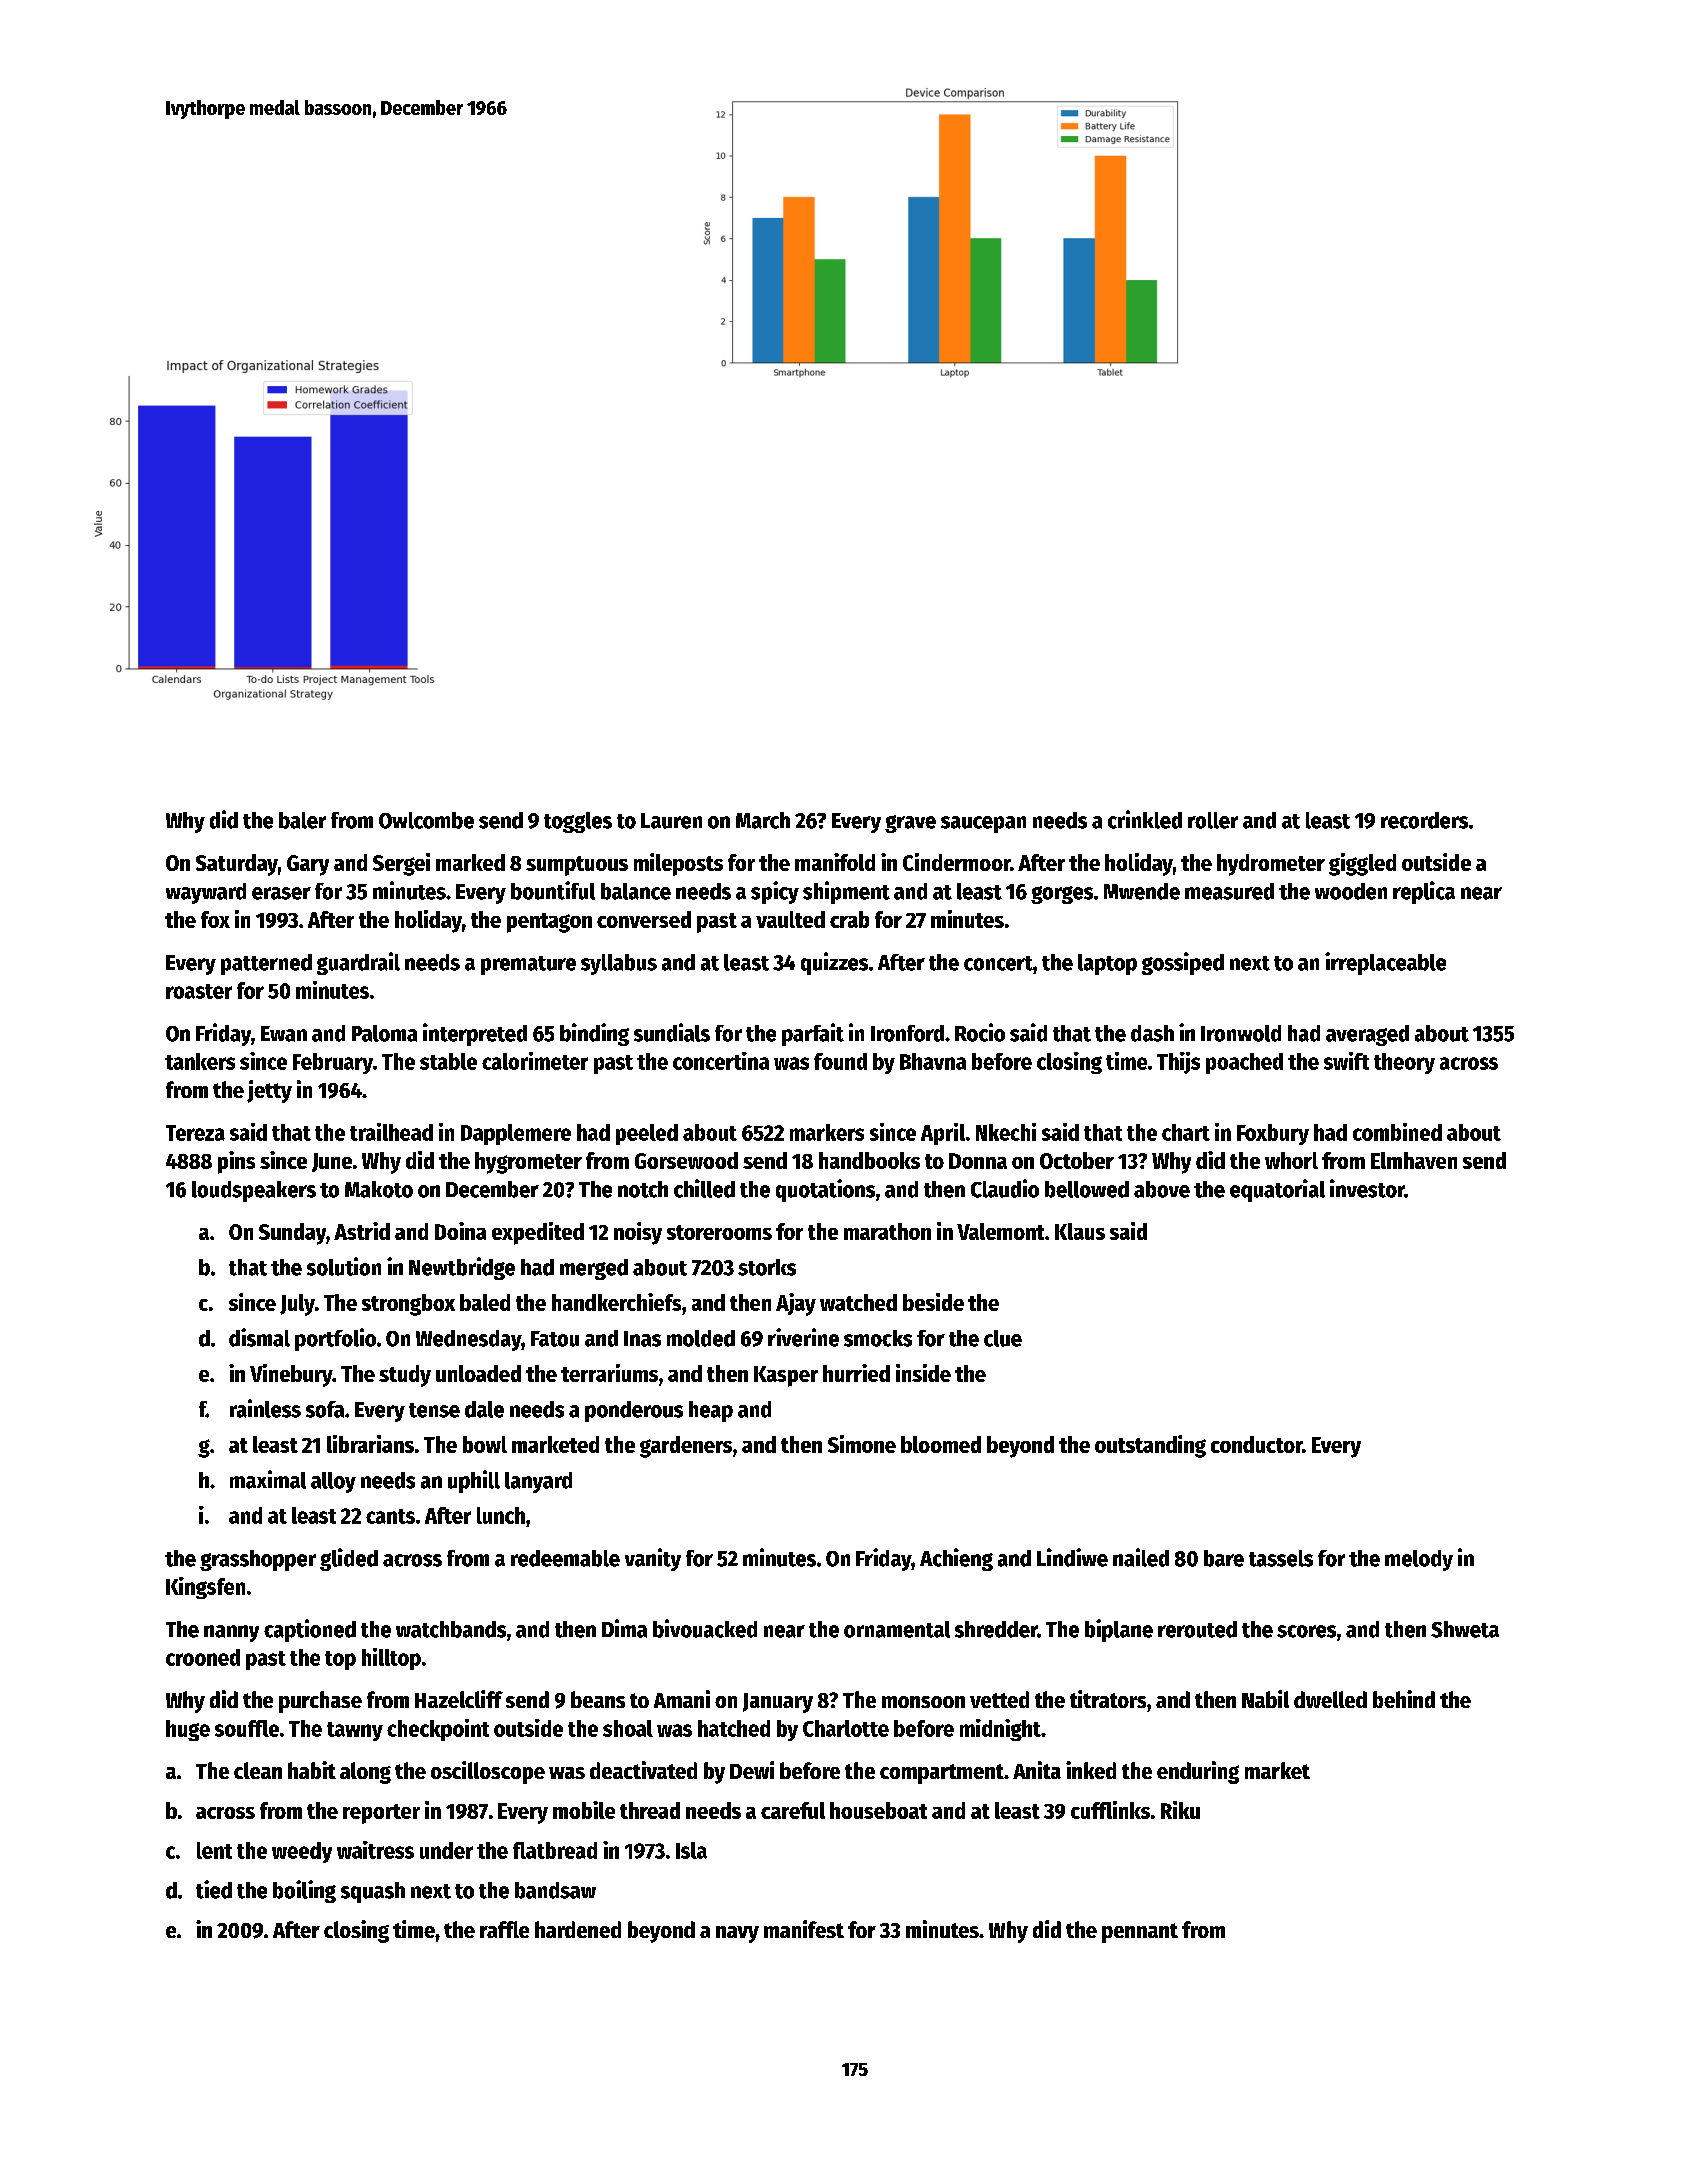 Image resolution: width=1683 pixels, height=2178 pixels. I want to click on Cindermoor, so click(957, 862).
